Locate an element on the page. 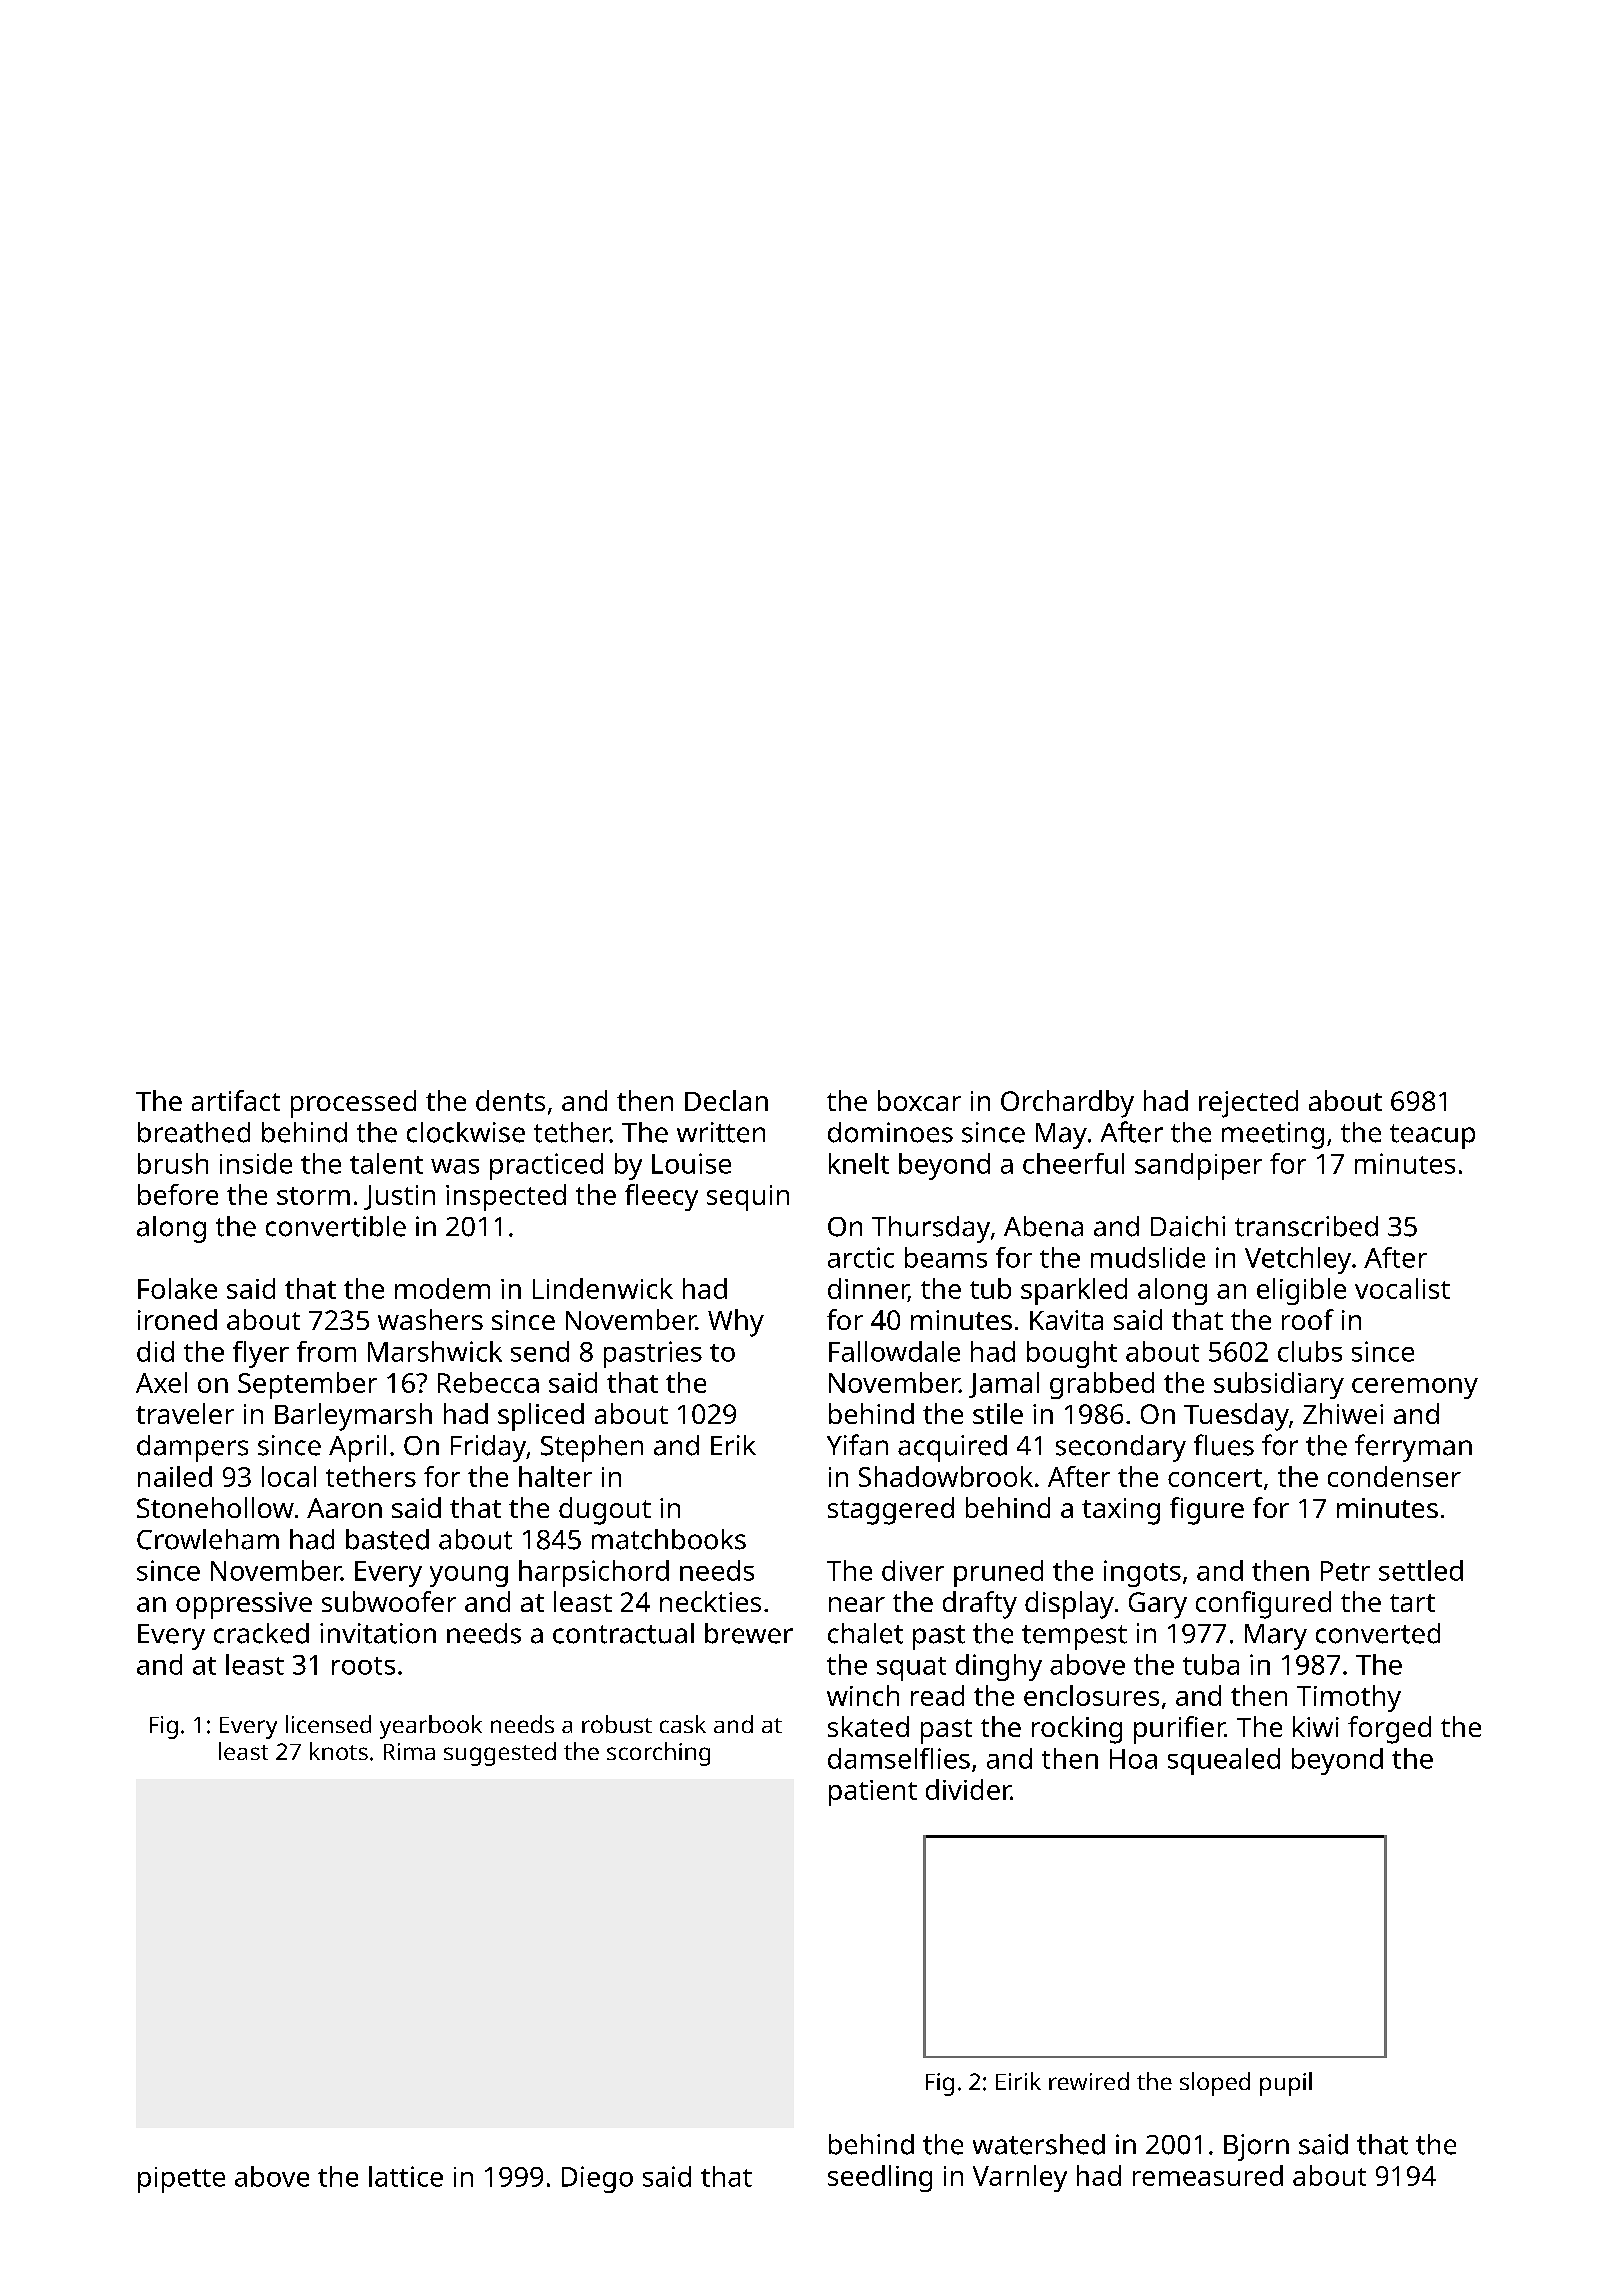 The width and height of the page is (1620, 2292). did is located at coordinates (155, 1351).
